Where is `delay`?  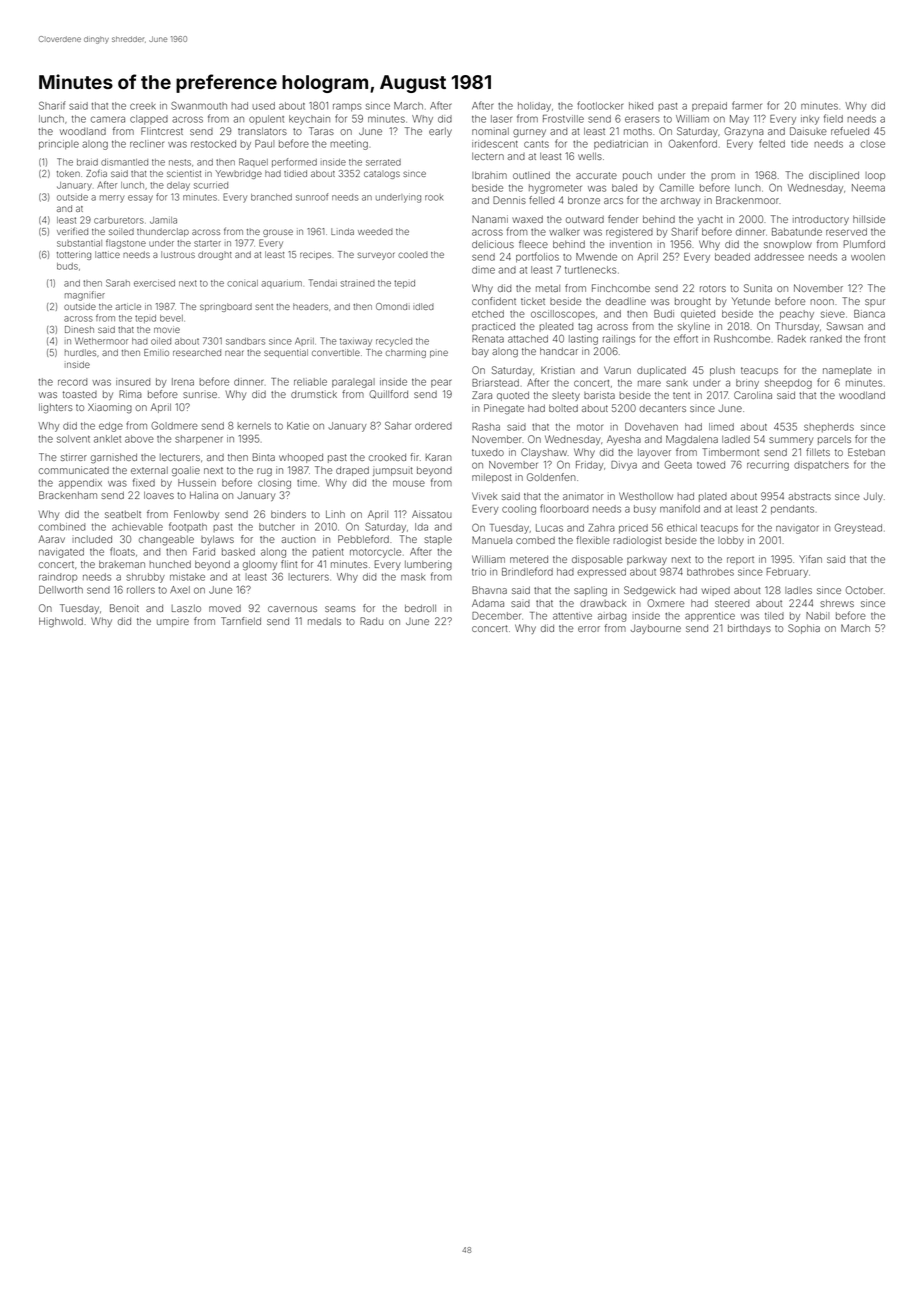
delay is located at coordinates (178, 186).
